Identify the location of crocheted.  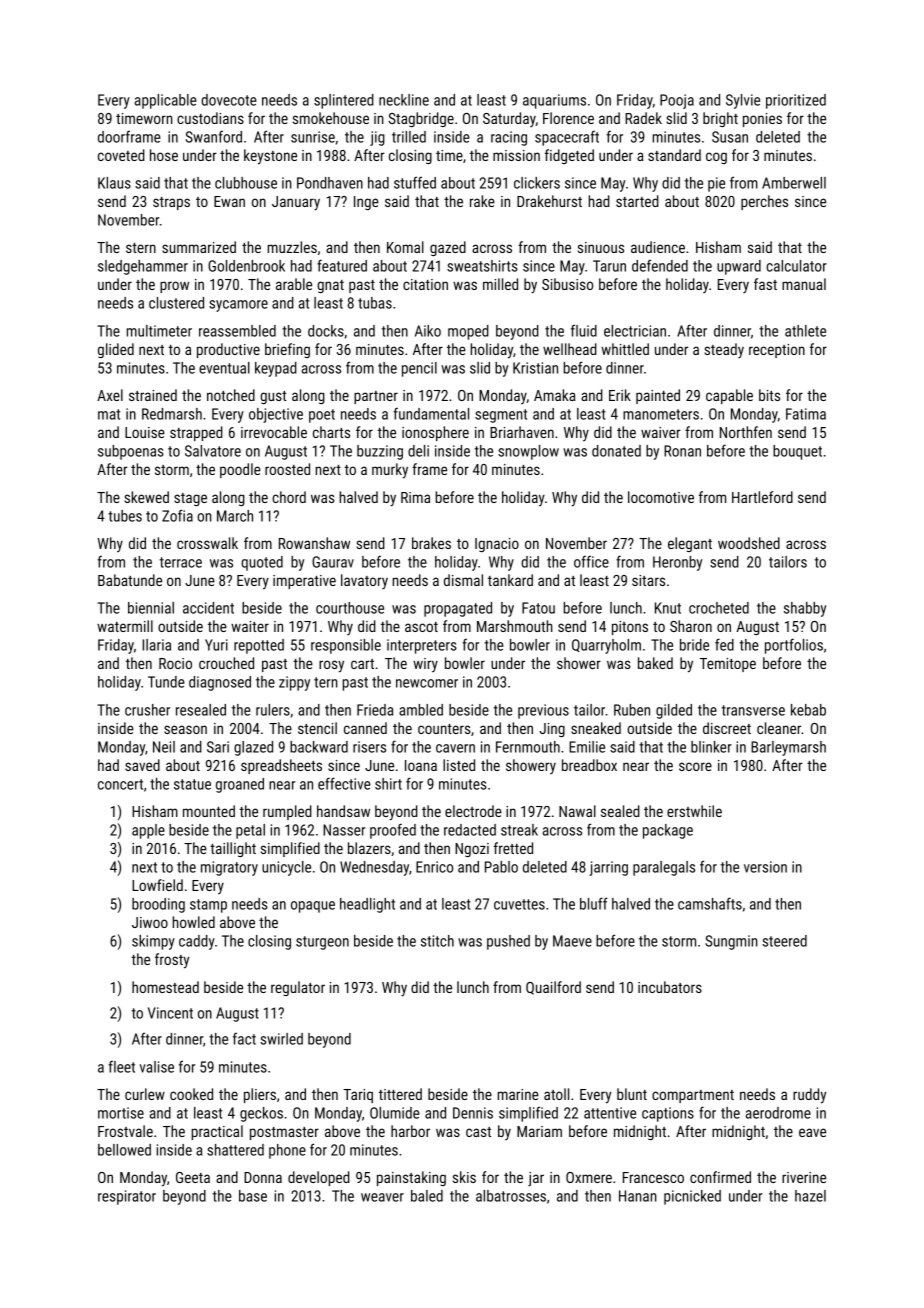
(719, 608).
